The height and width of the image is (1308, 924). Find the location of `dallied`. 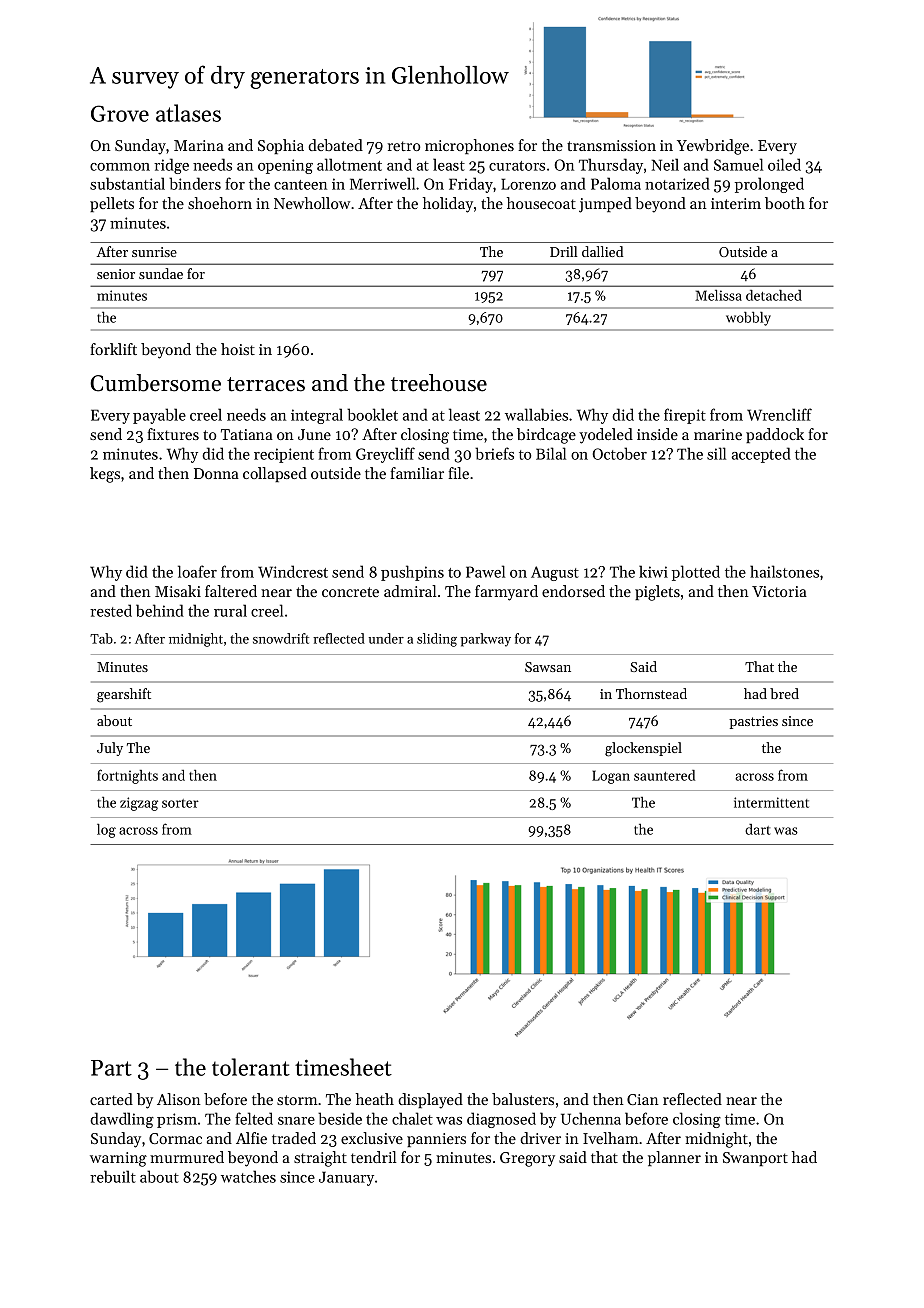

dallied is located at coordinates (602, 251).
